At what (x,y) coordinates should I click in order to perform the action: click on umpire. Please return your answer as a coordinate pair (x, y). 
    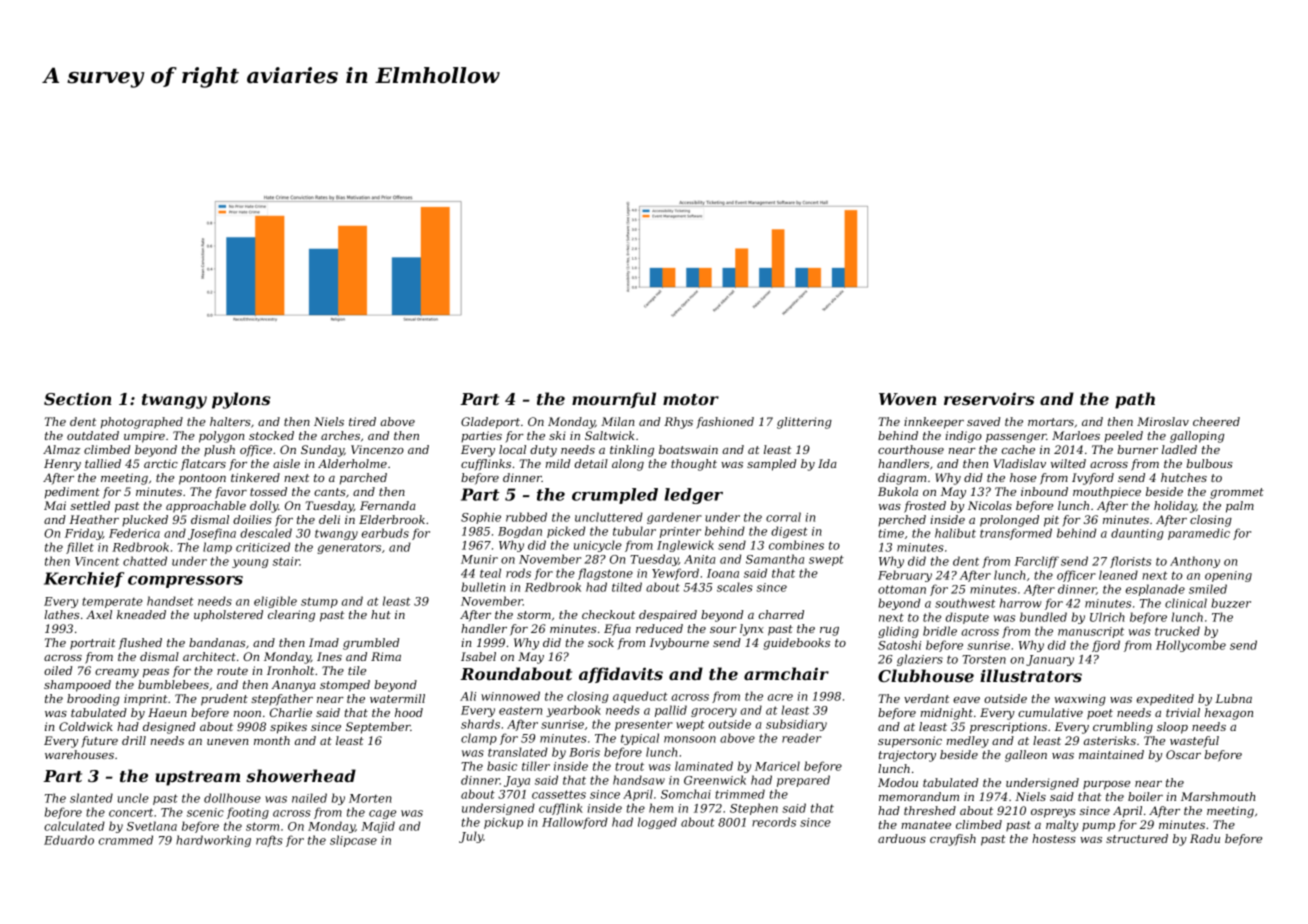
    Looking at the image, I should click on (144, 437).
